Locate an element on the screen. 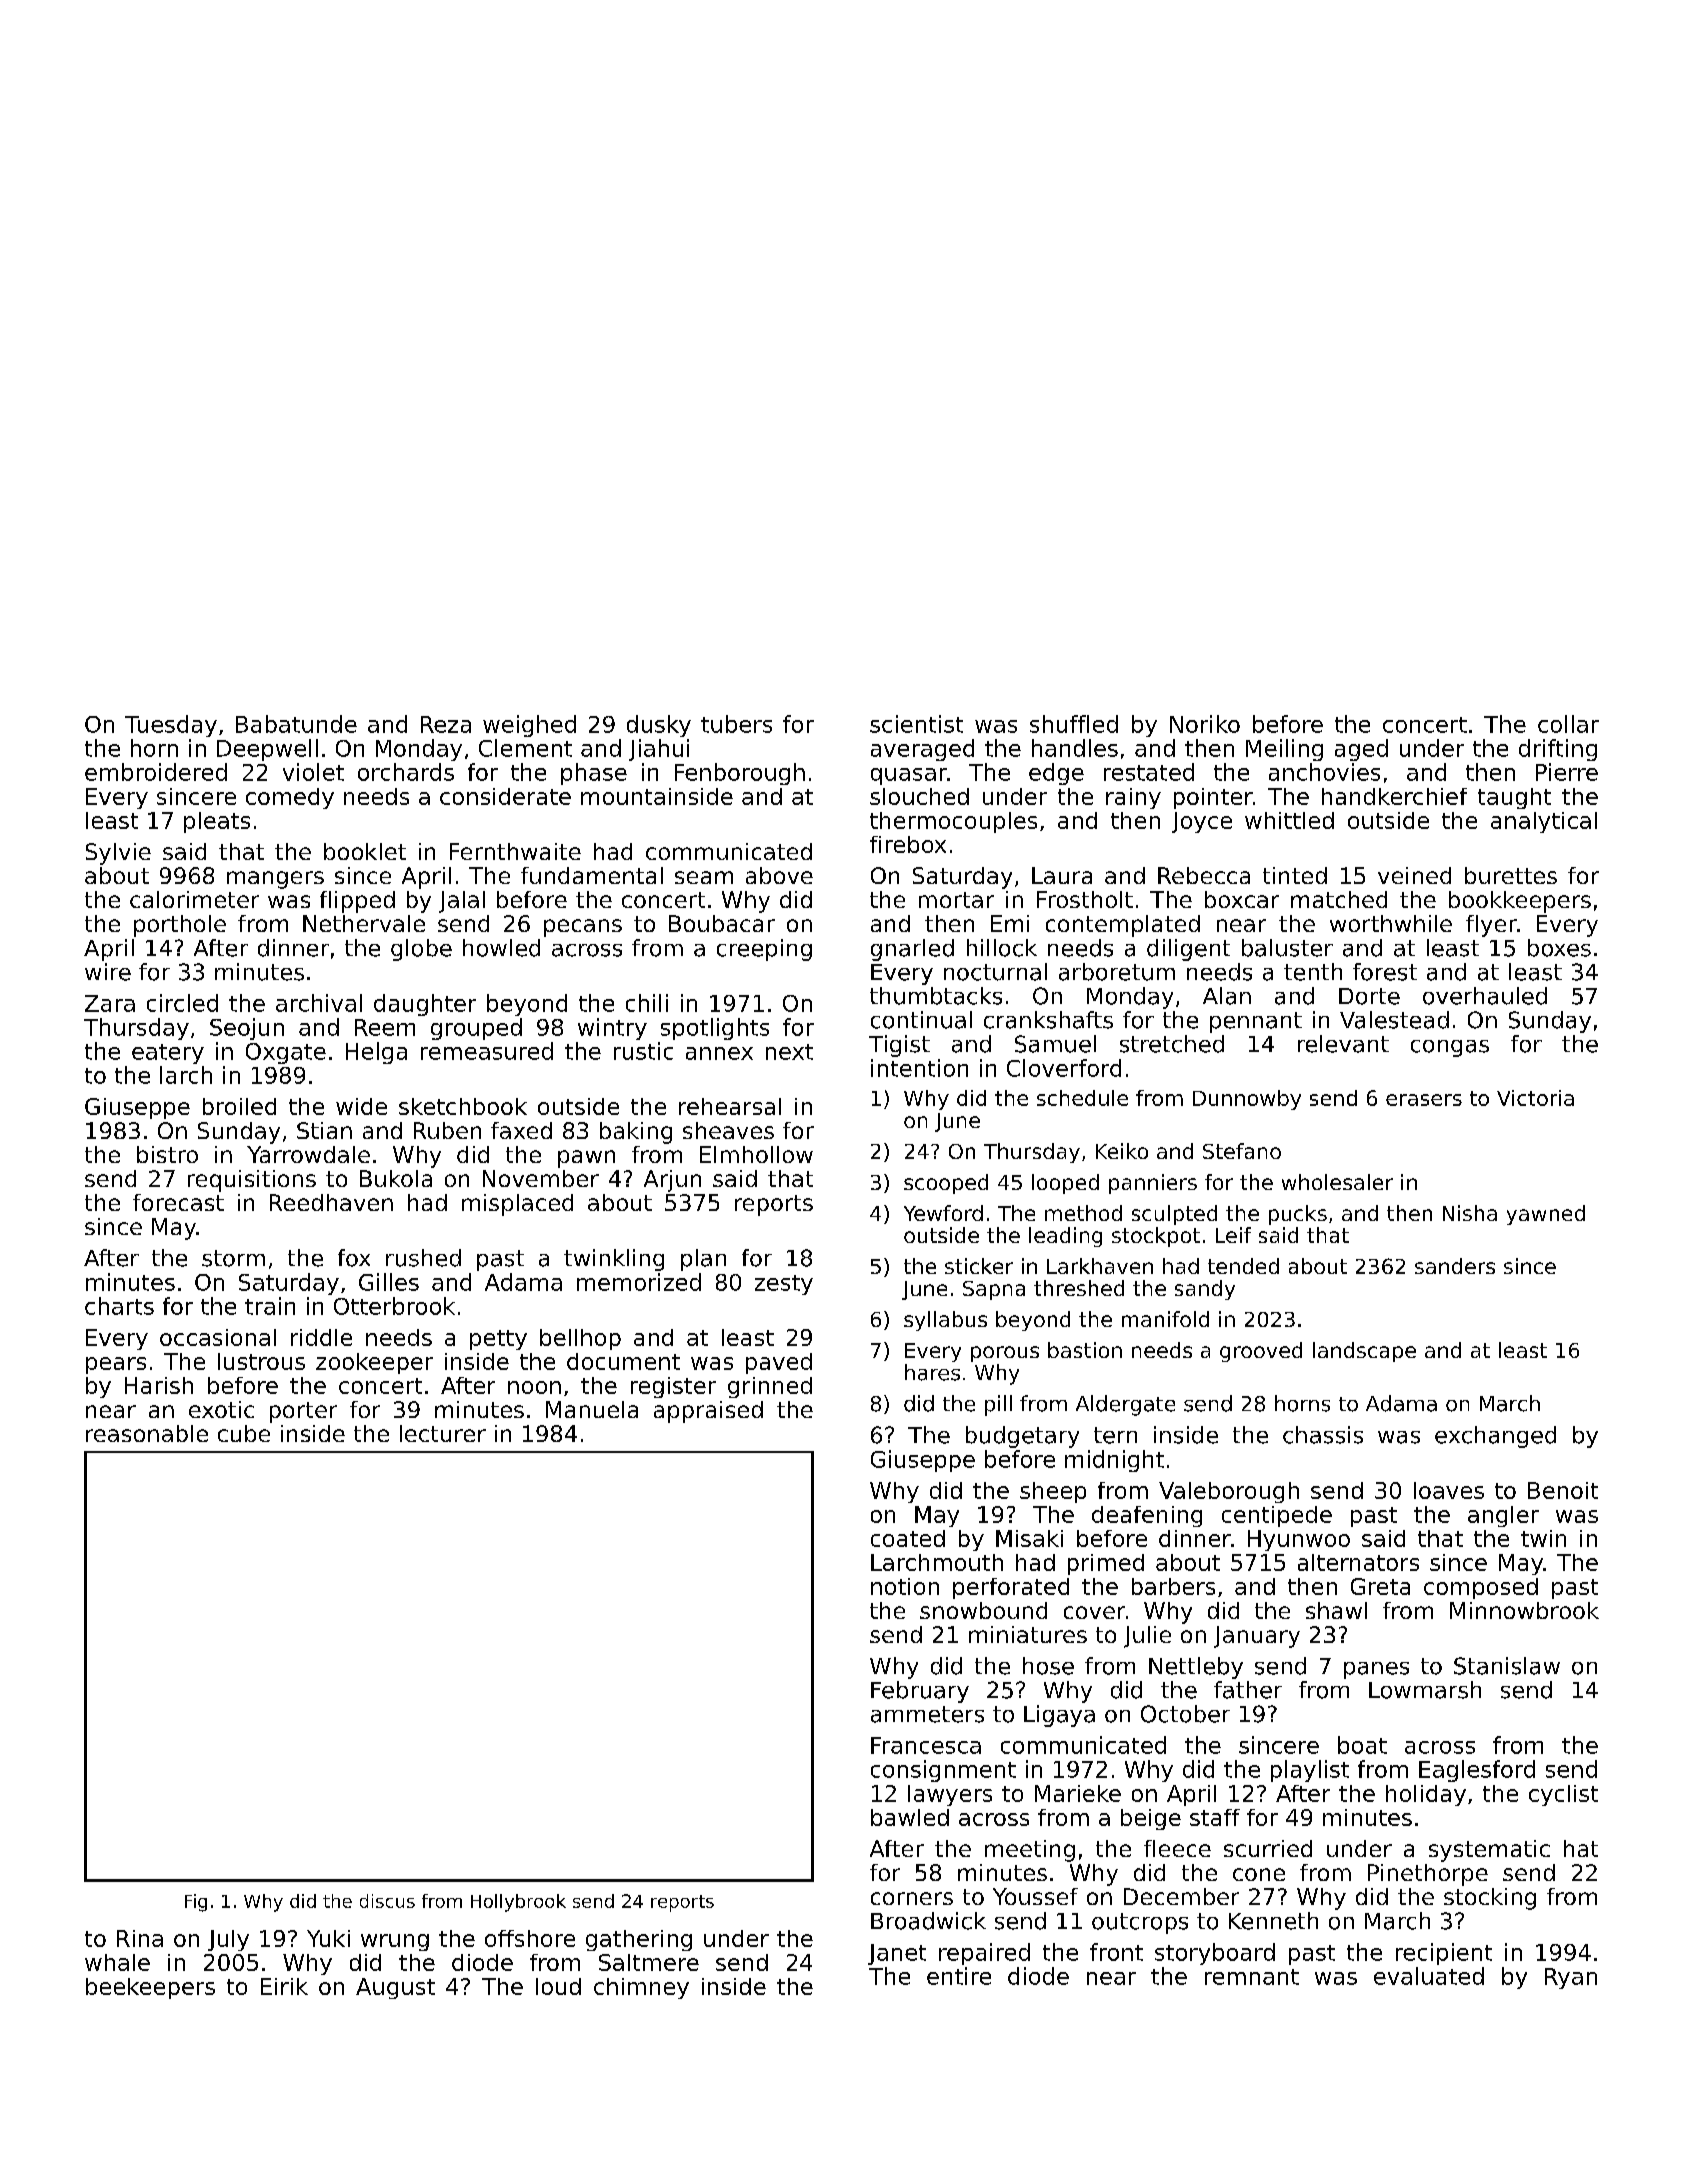 The height and width of the screenshot is (2178, 1683). globe is located at coordinates (421, 950).
